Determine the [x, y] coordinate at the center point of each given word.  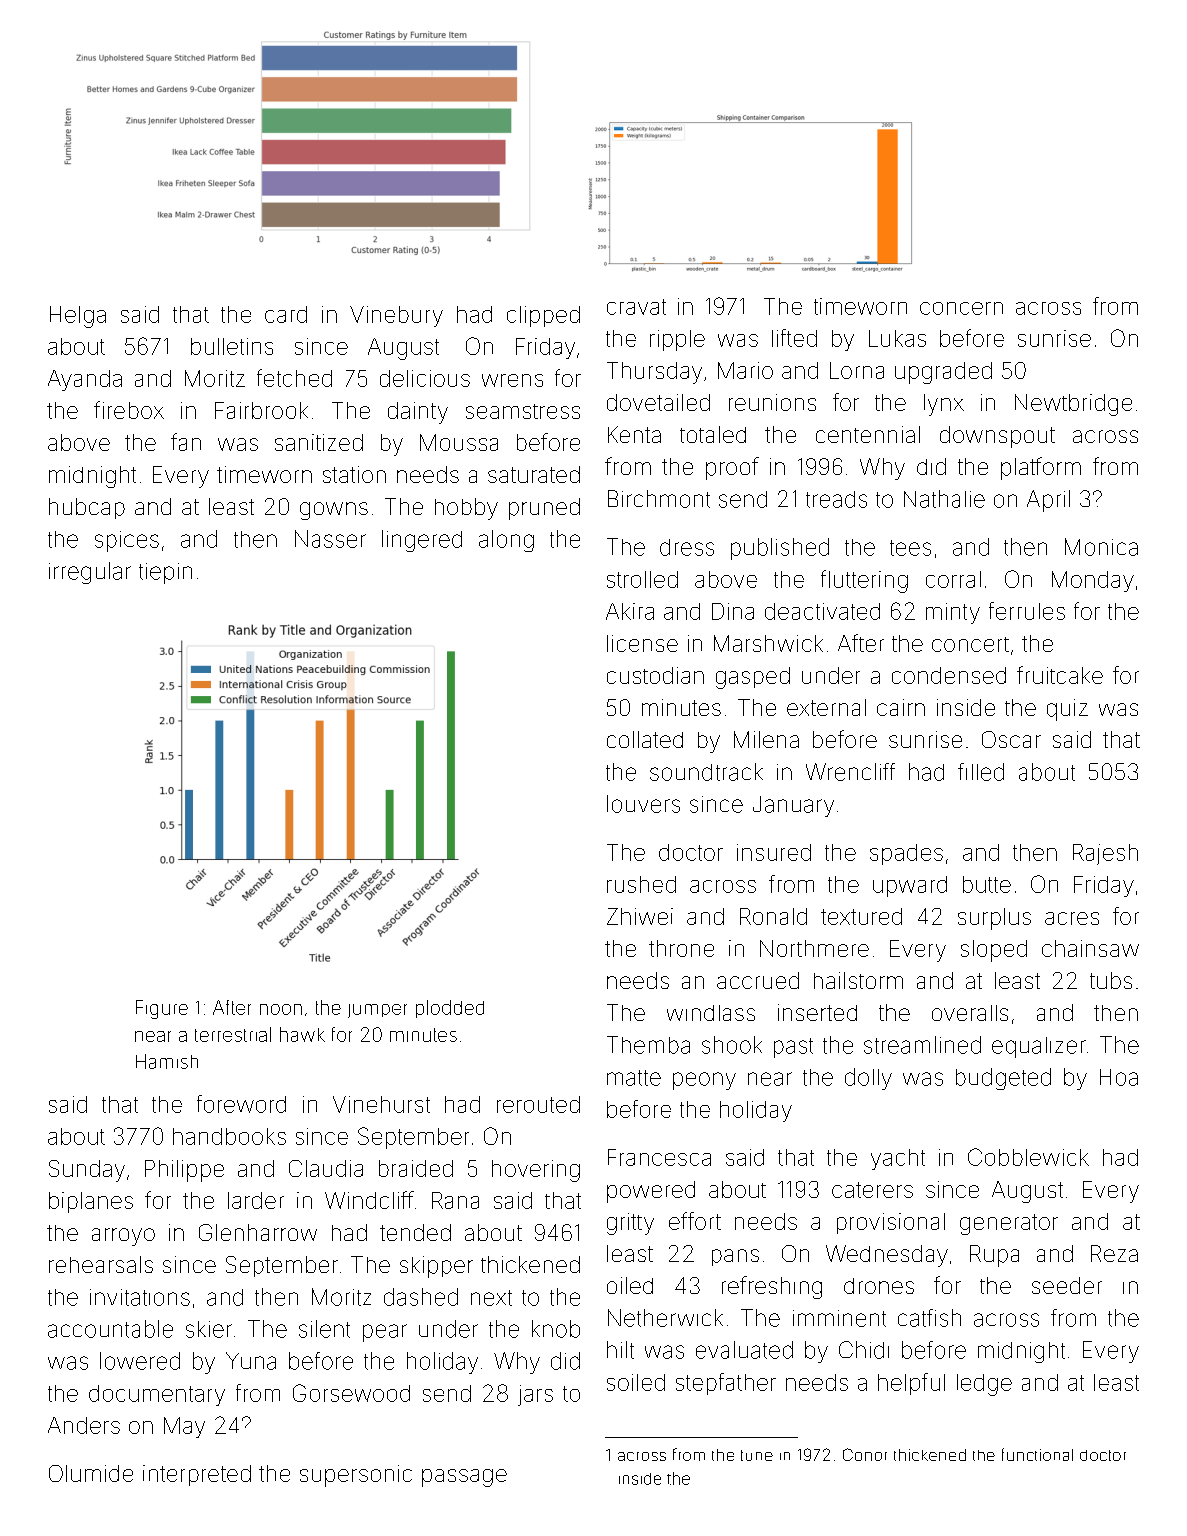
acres [1072, 918]
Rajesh [1105, 854]
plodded [450, 1009]
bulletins [232, 346]
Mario [745, 370]
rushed [641, 884]
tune [757, 1455]
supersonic [356, 1476]
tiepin [165, 573]
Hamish [167, 1061]
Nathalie [944, 499]
